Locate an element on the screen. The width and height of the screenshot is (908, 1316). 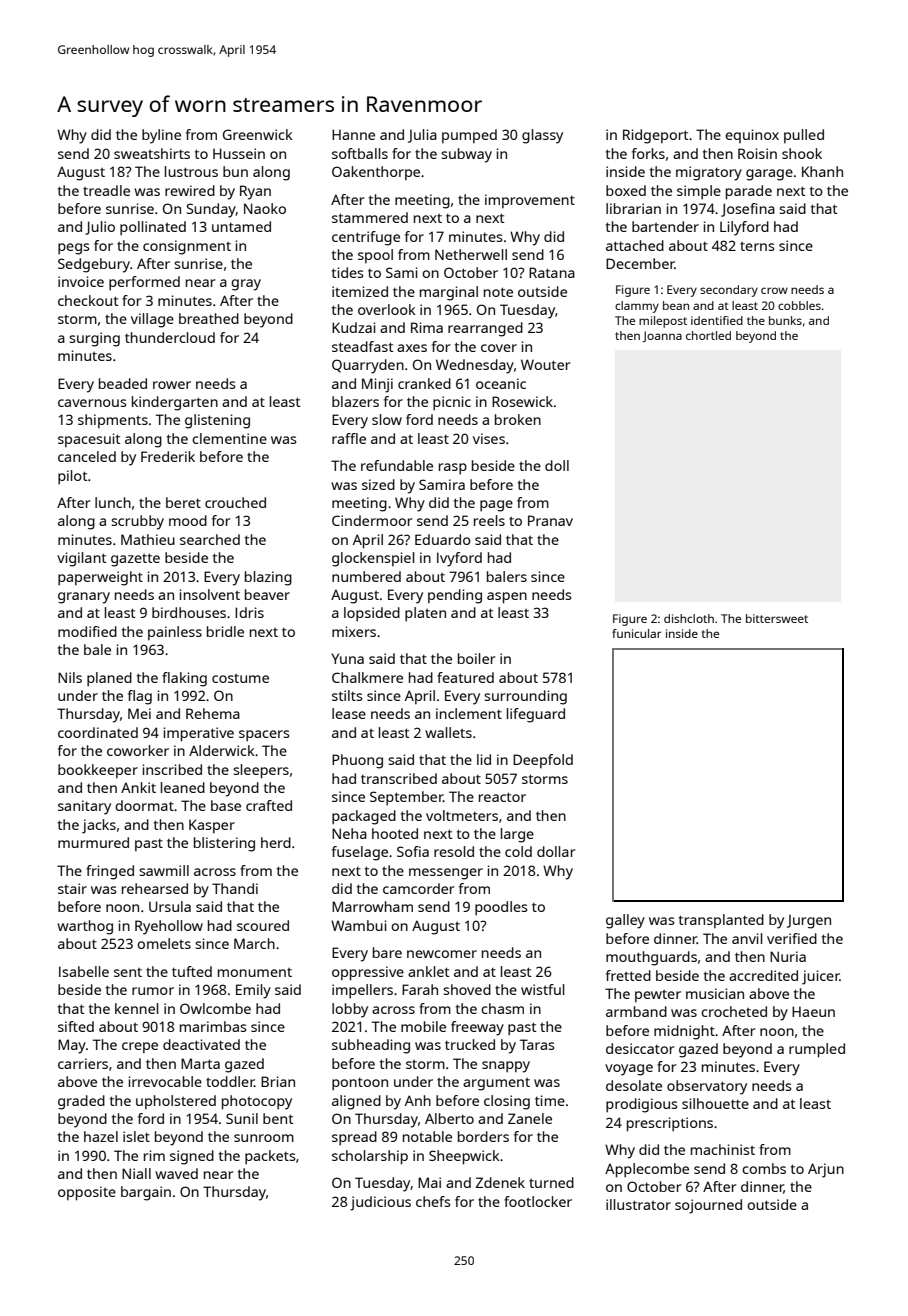
byline is located at coordinates (161, 136).
